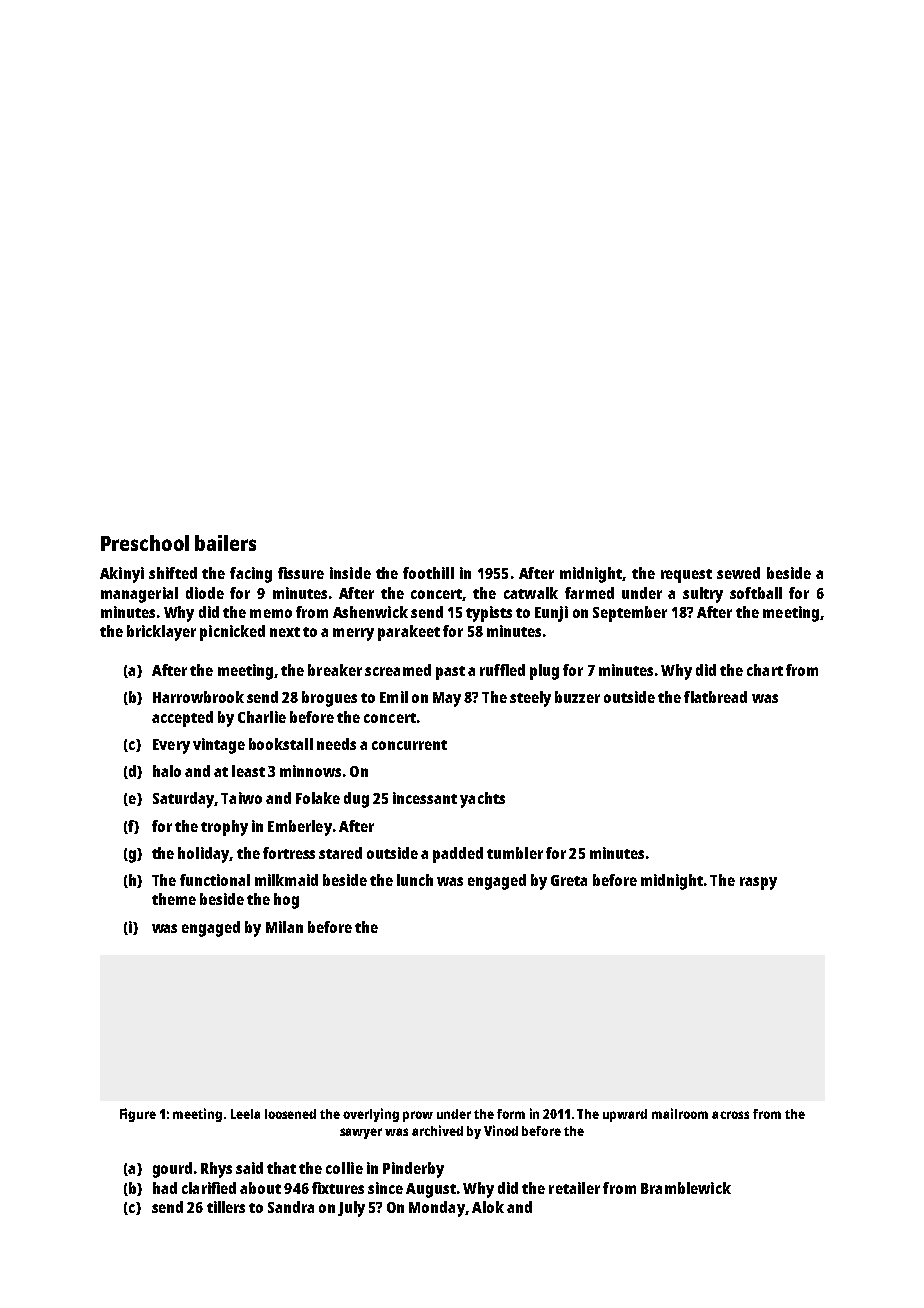 The image size is (924, 1308). What do you see at coordinates (286, 901) in the page?
I see `hog` at bounding box center [286, 901].
